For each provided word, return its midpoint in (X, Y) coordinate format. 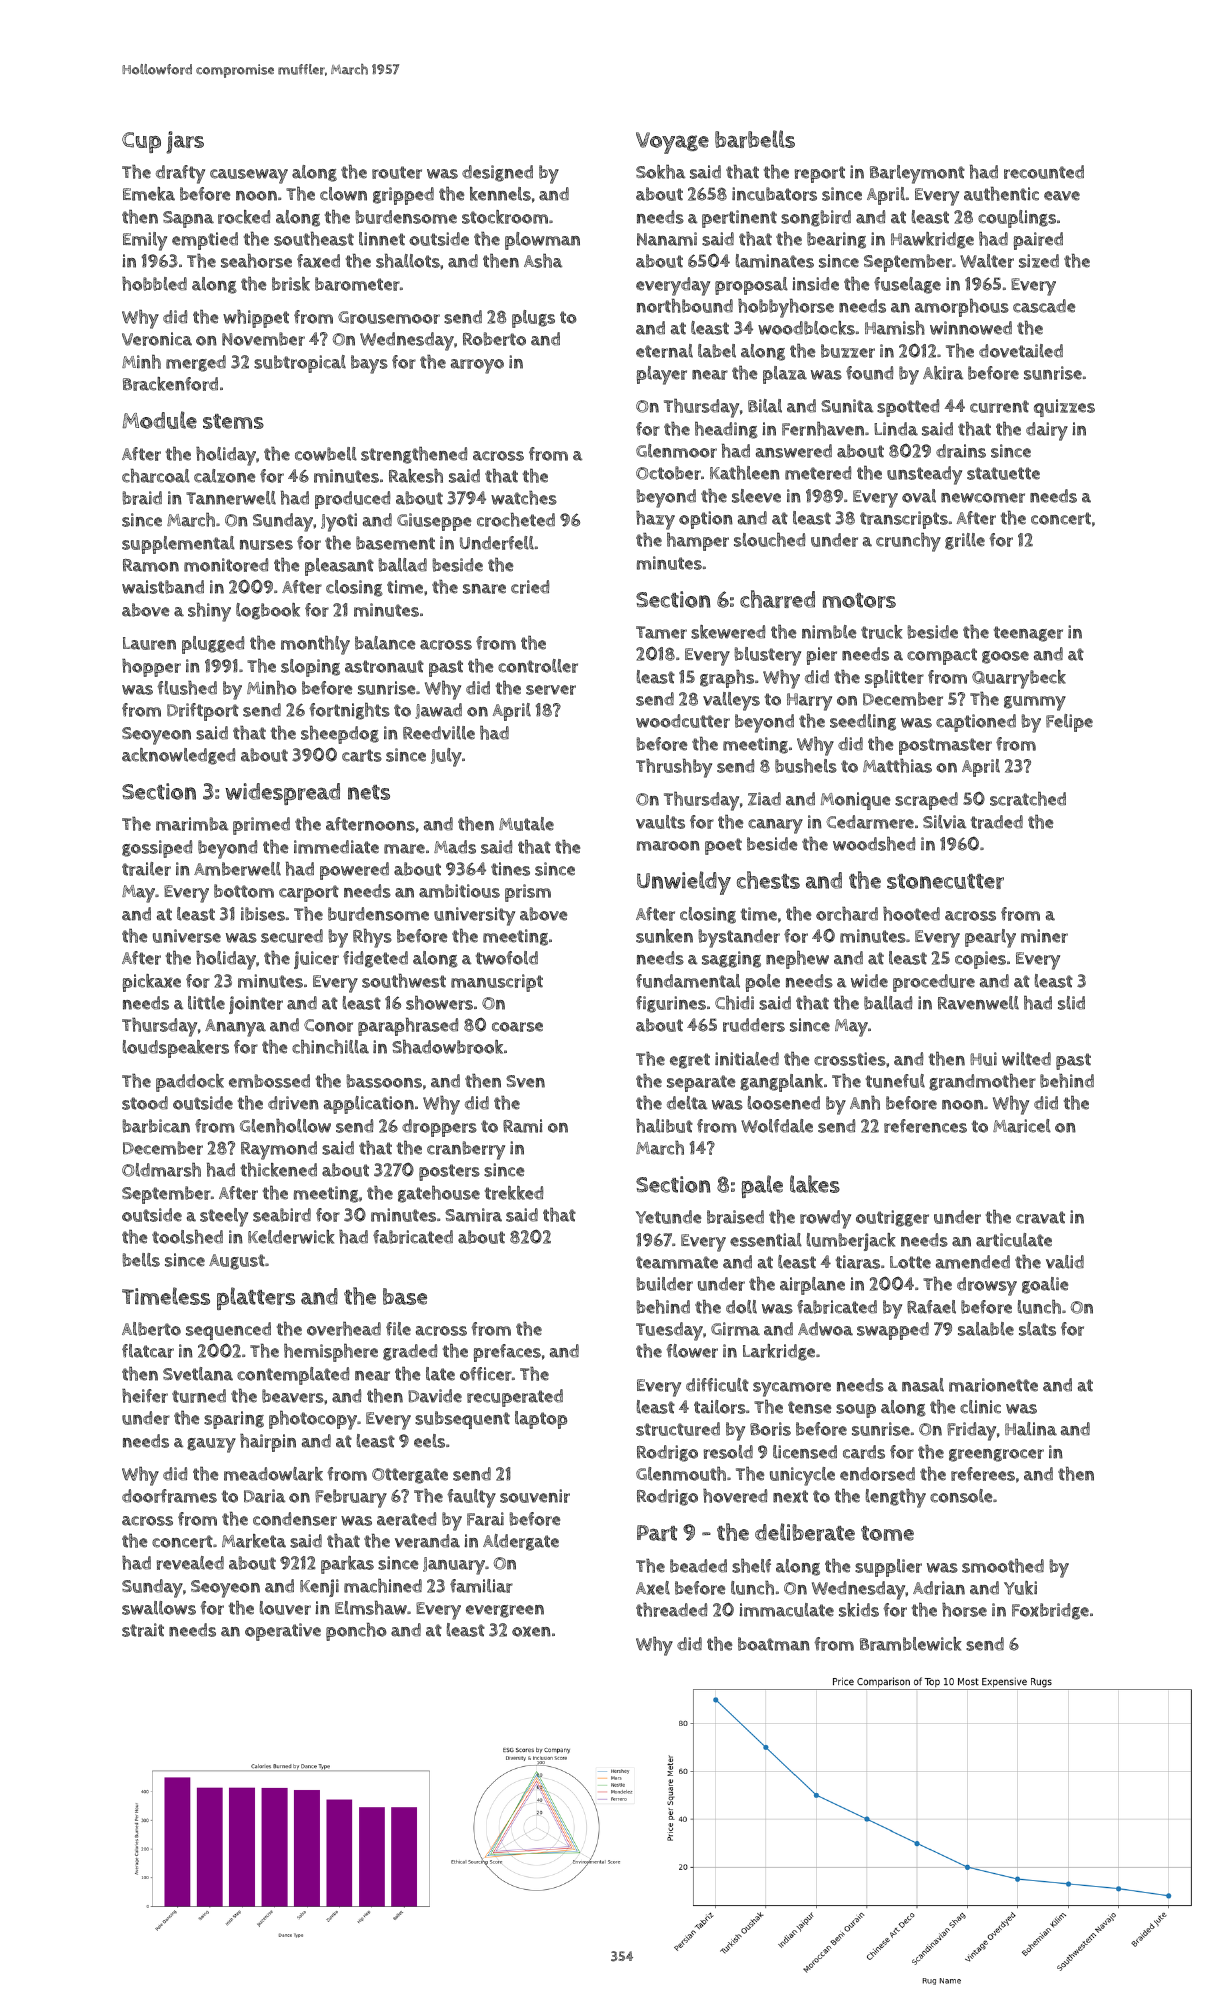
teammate (677, 1262)
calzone (224, 476)
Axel (653, 1588)
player (662, 375)
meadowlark (273, 1474)
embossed (269, 1081)
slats (1037, 1329)
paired (1038, 241)
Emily (145, 241)
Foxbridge (1050, 1611)
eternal (664, 351)
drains (961, 451)
